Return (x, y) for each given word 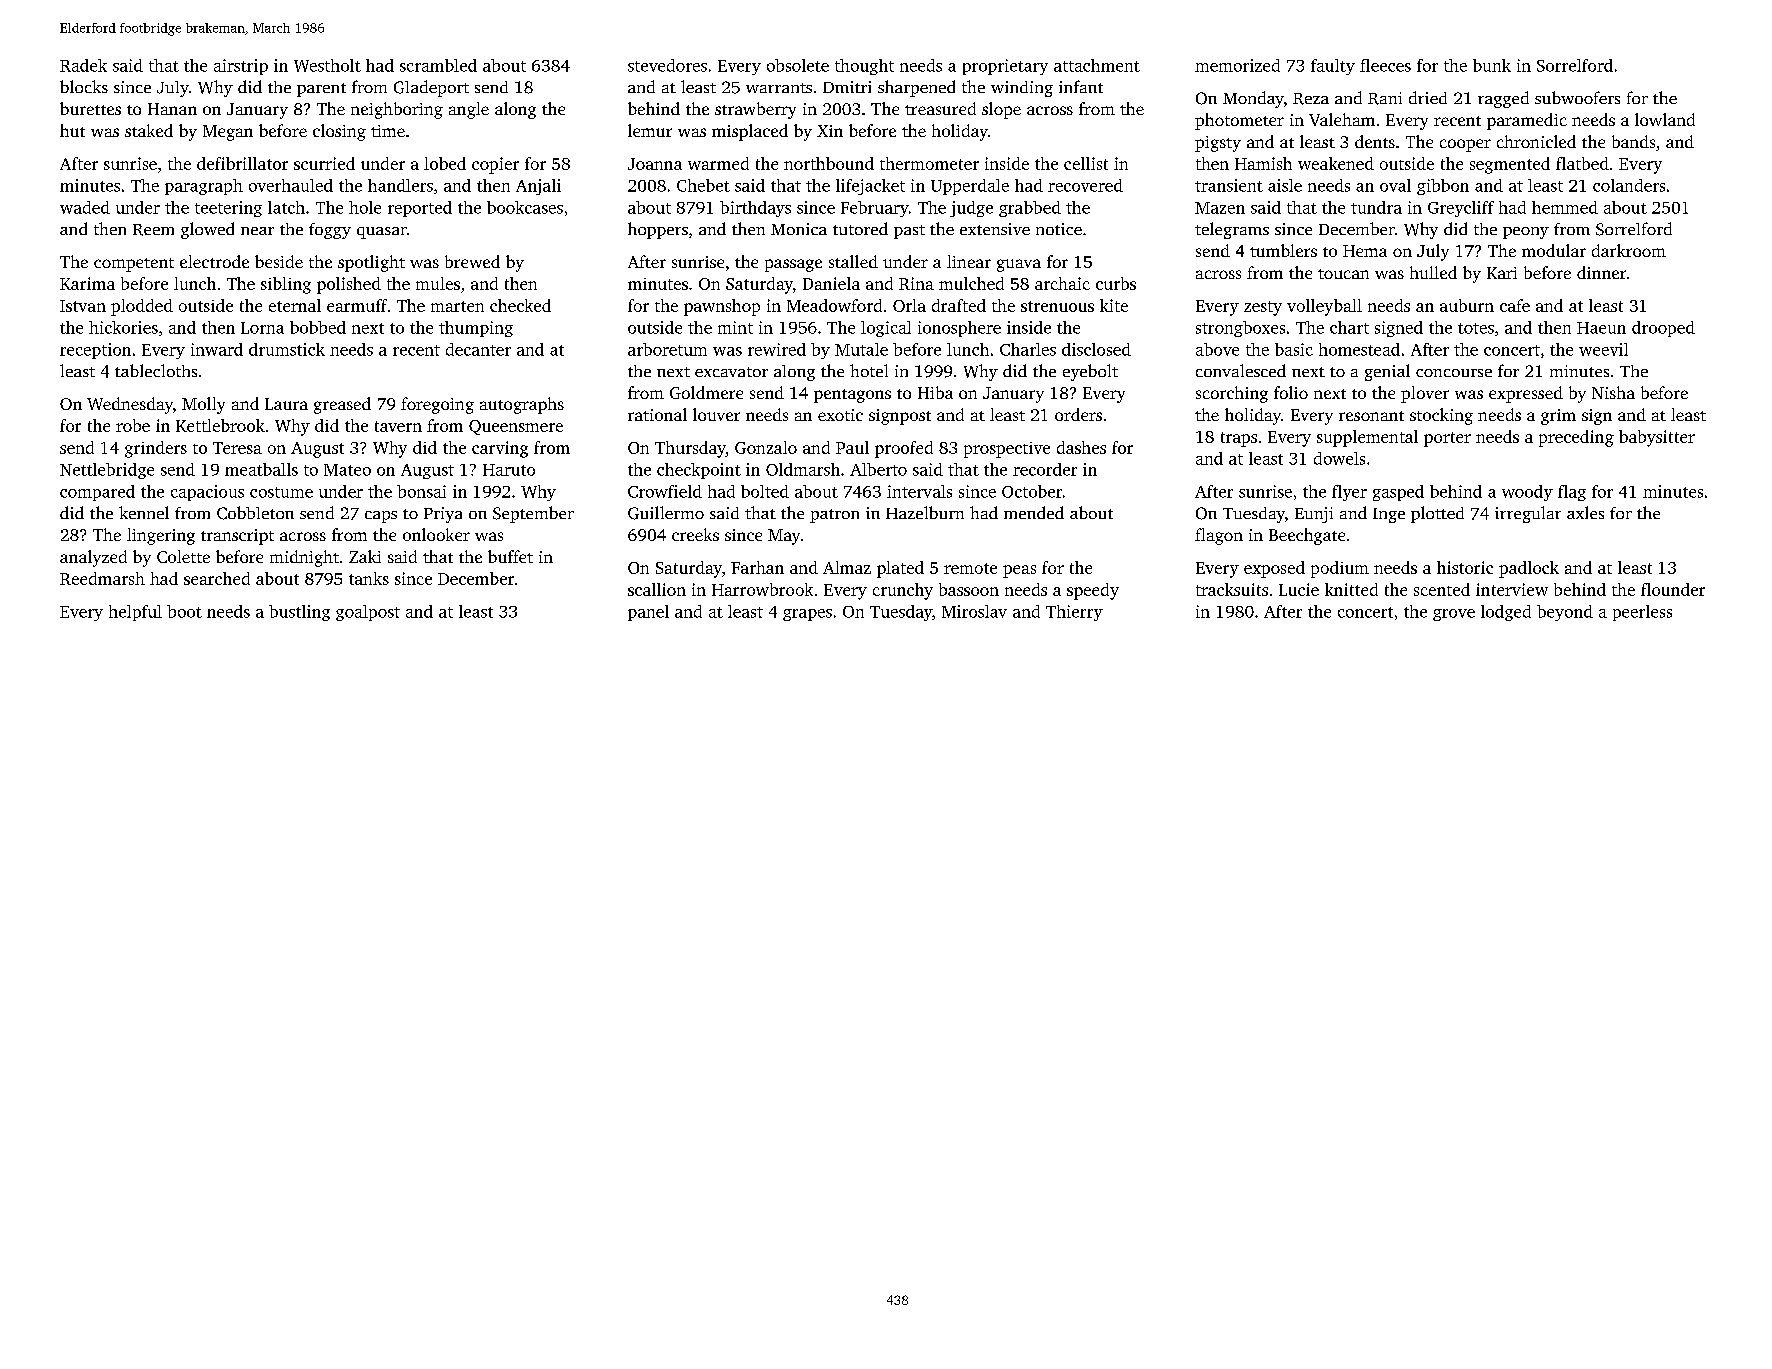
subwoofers (1577, 97)
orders (1078, 414)
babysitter (1657, 438)
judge (971, 209)
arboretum (667, 349)
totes (1476, 328)
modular (1554, 250)
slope (1001, 110)
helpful (135, 613)
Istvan (83, 306)
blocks (84, 86)
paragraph (204, 187)
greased (342, 405)
